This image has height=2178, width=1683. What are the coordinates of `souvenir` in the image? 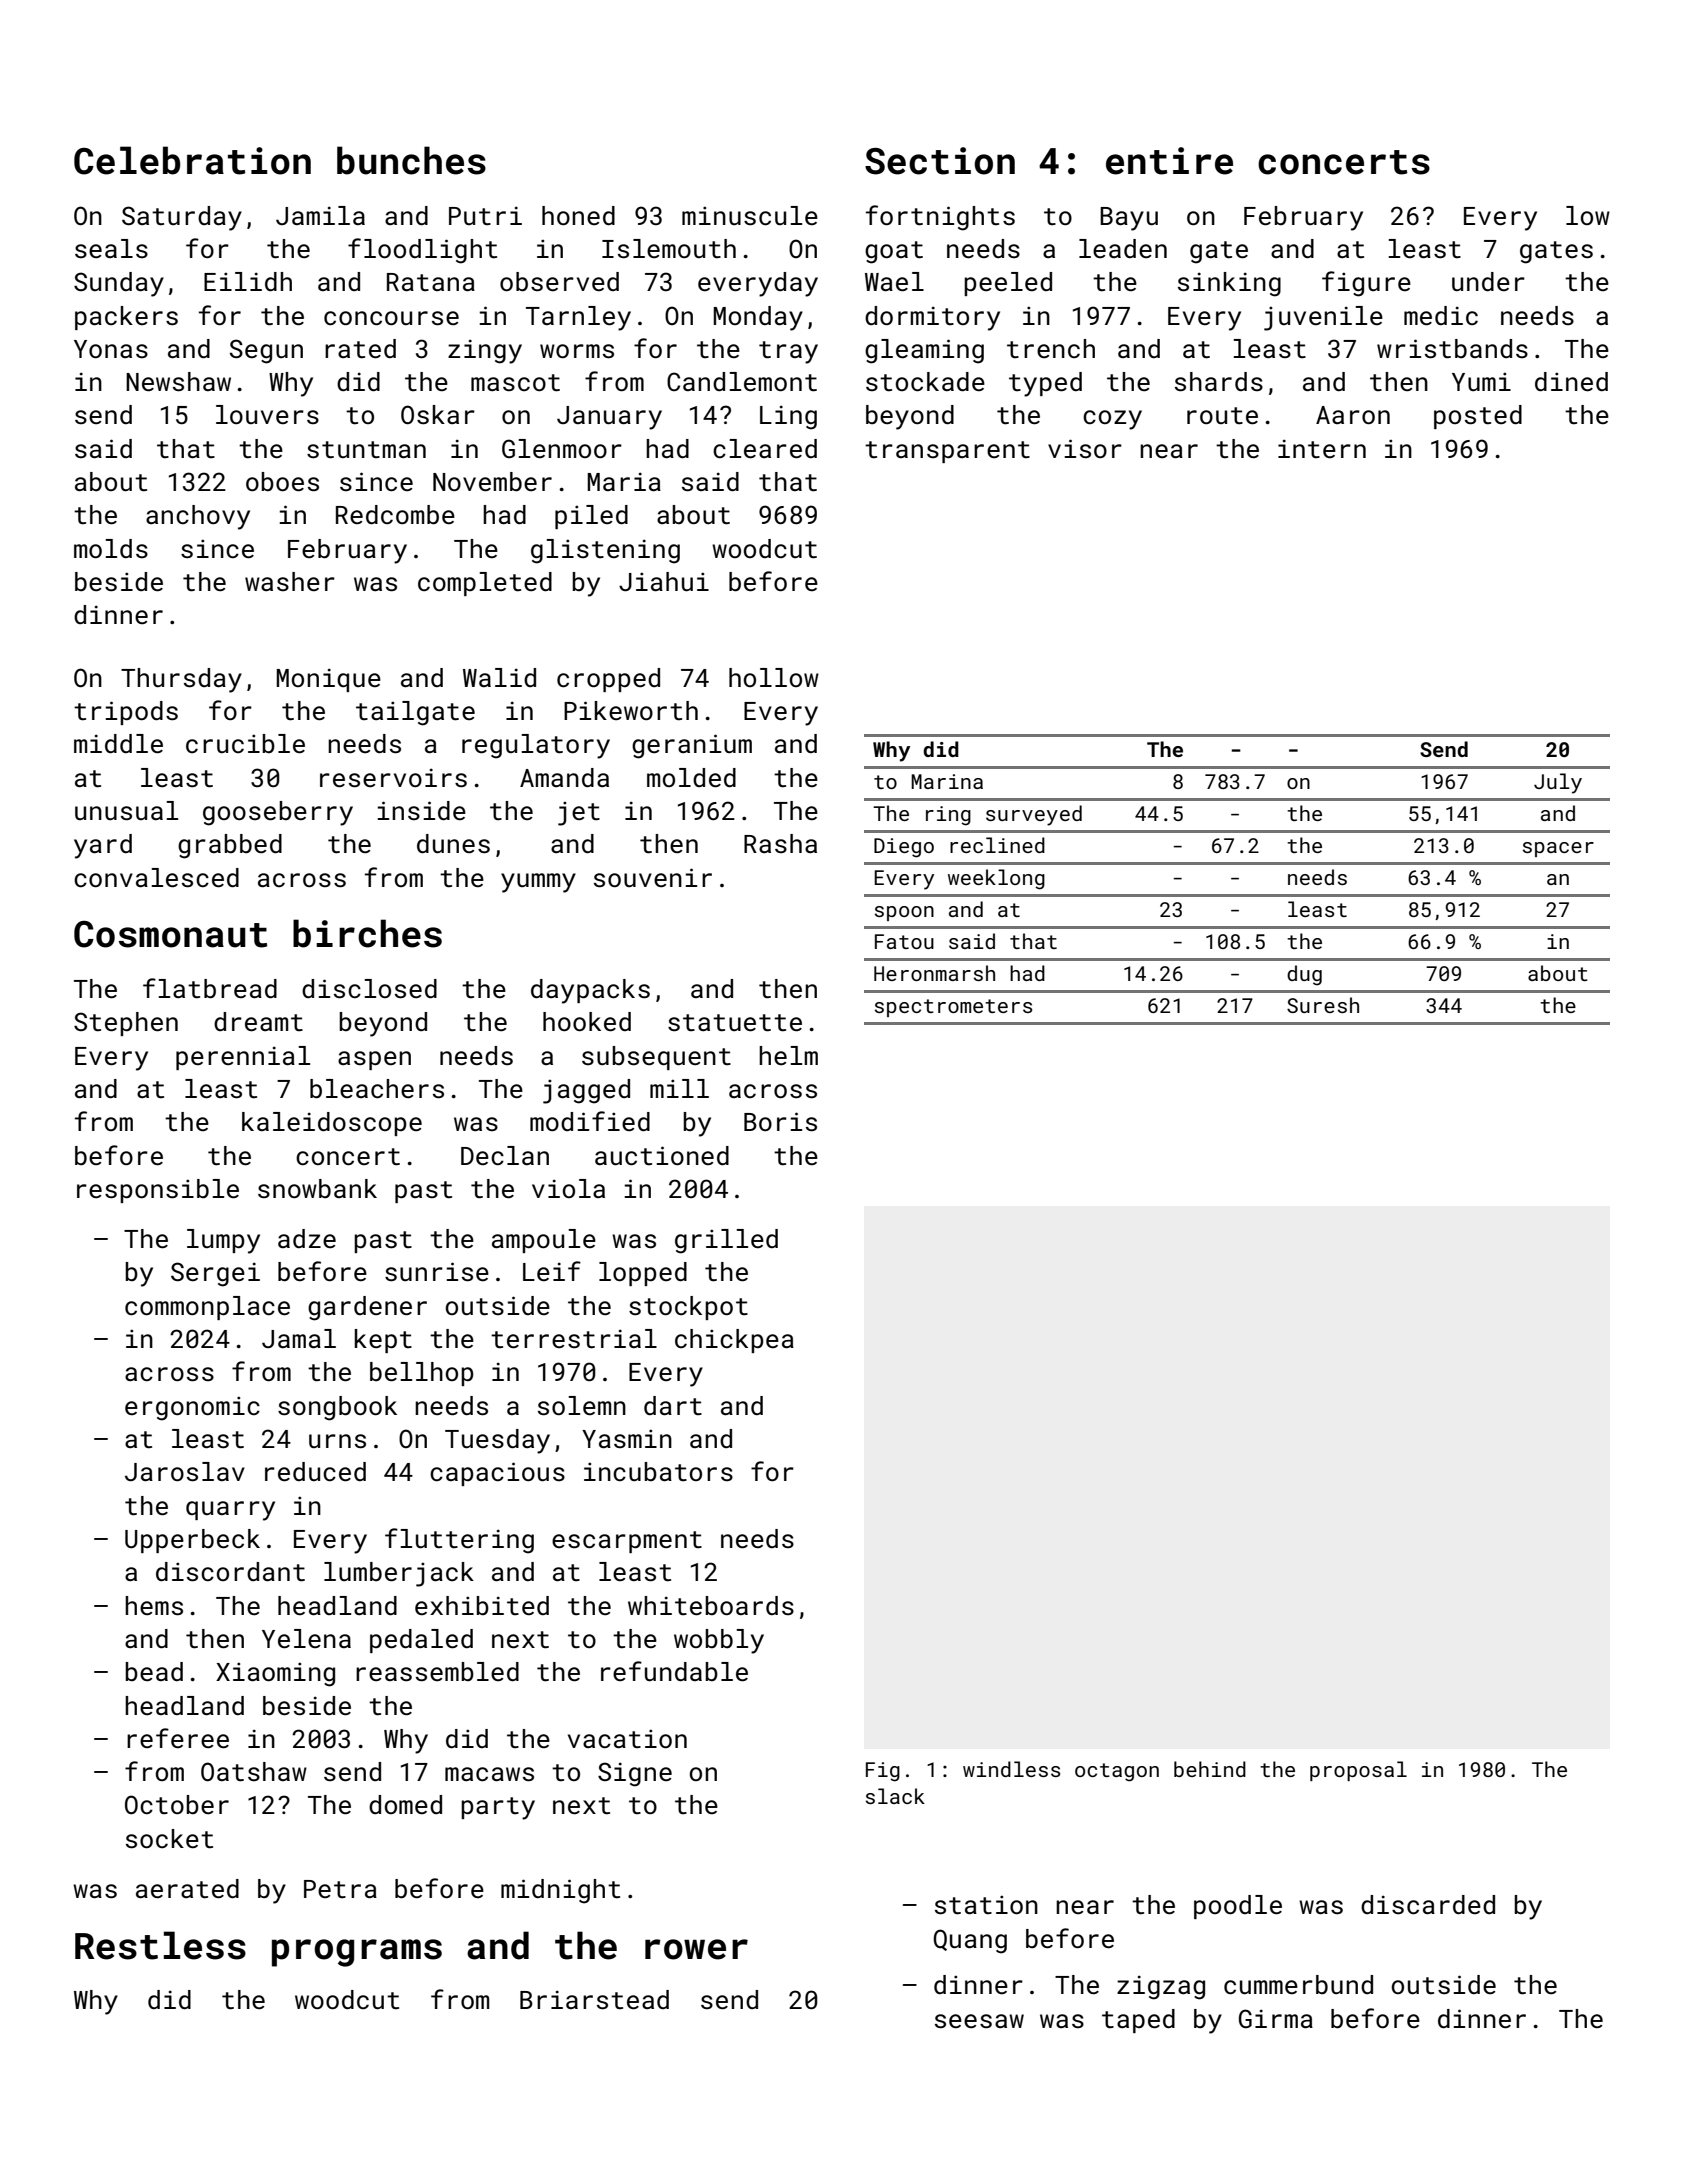 It's located at (653, 878).
